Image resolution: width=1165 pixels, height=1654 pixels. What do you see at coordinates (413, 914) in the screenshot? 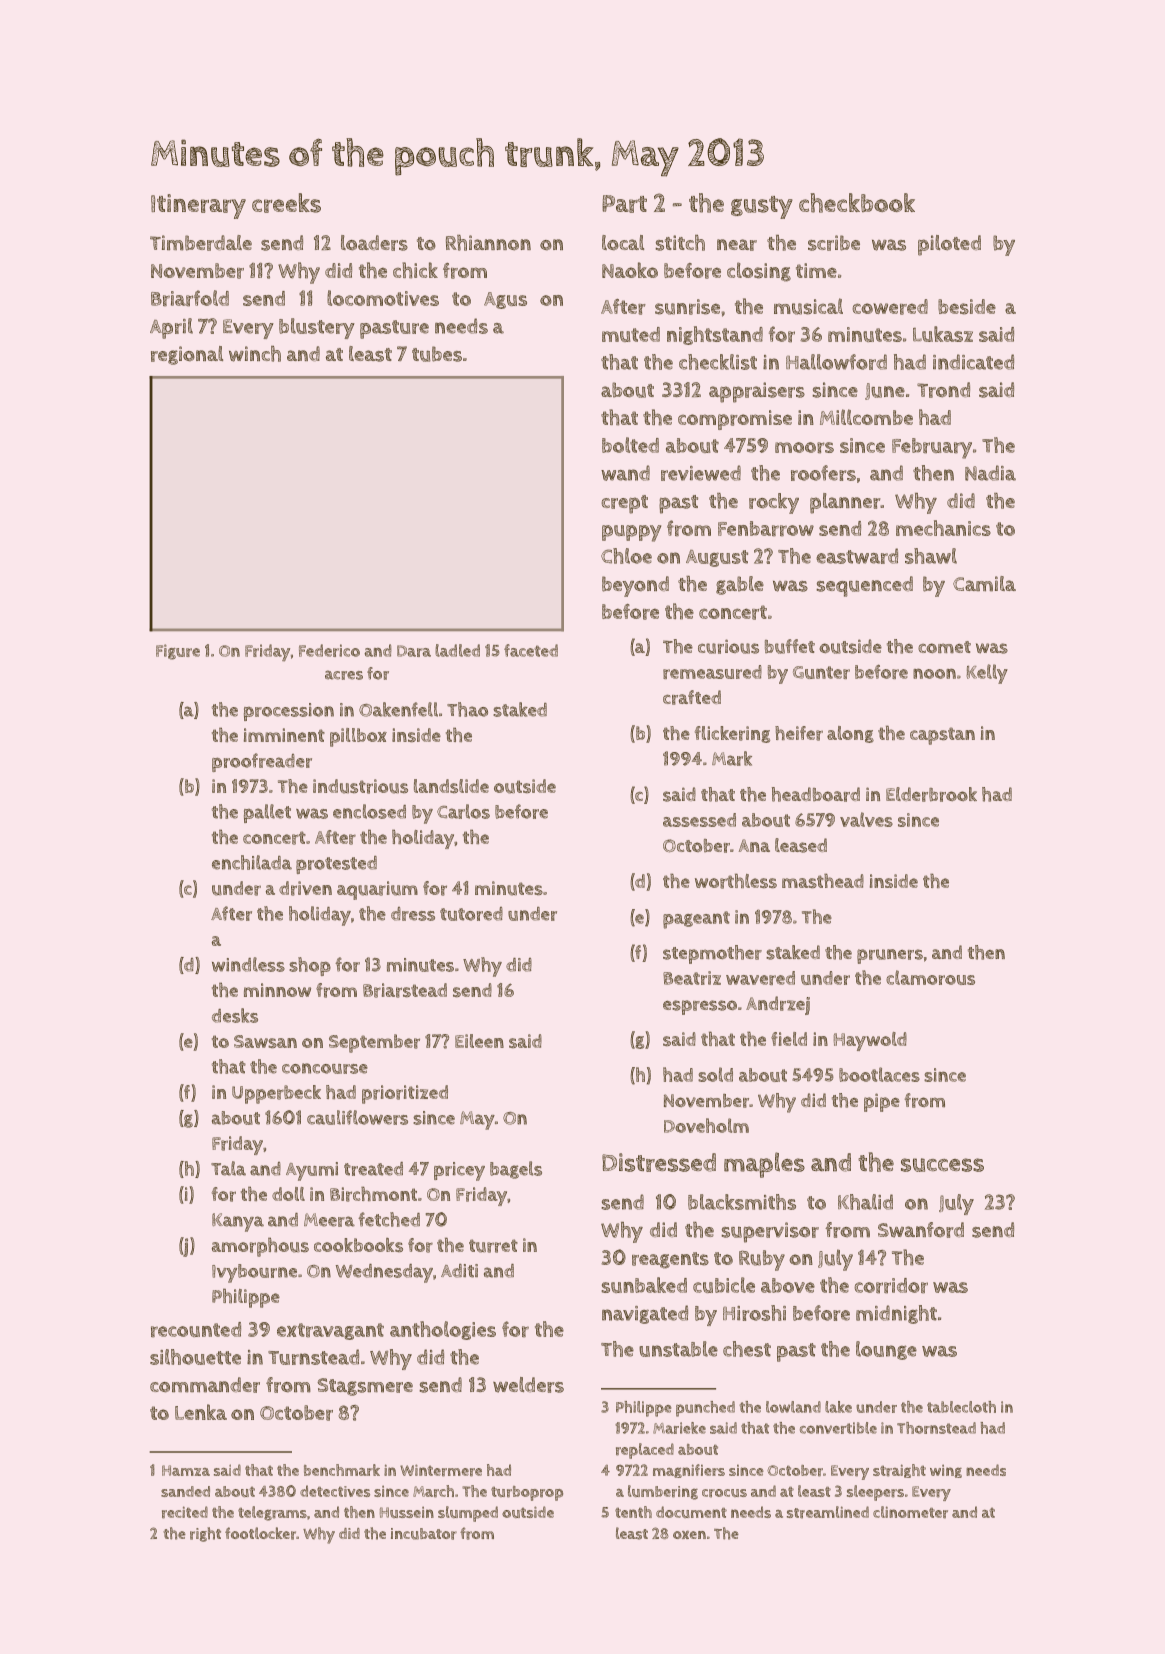
I see `dress` at bounding box center [413, 914].
